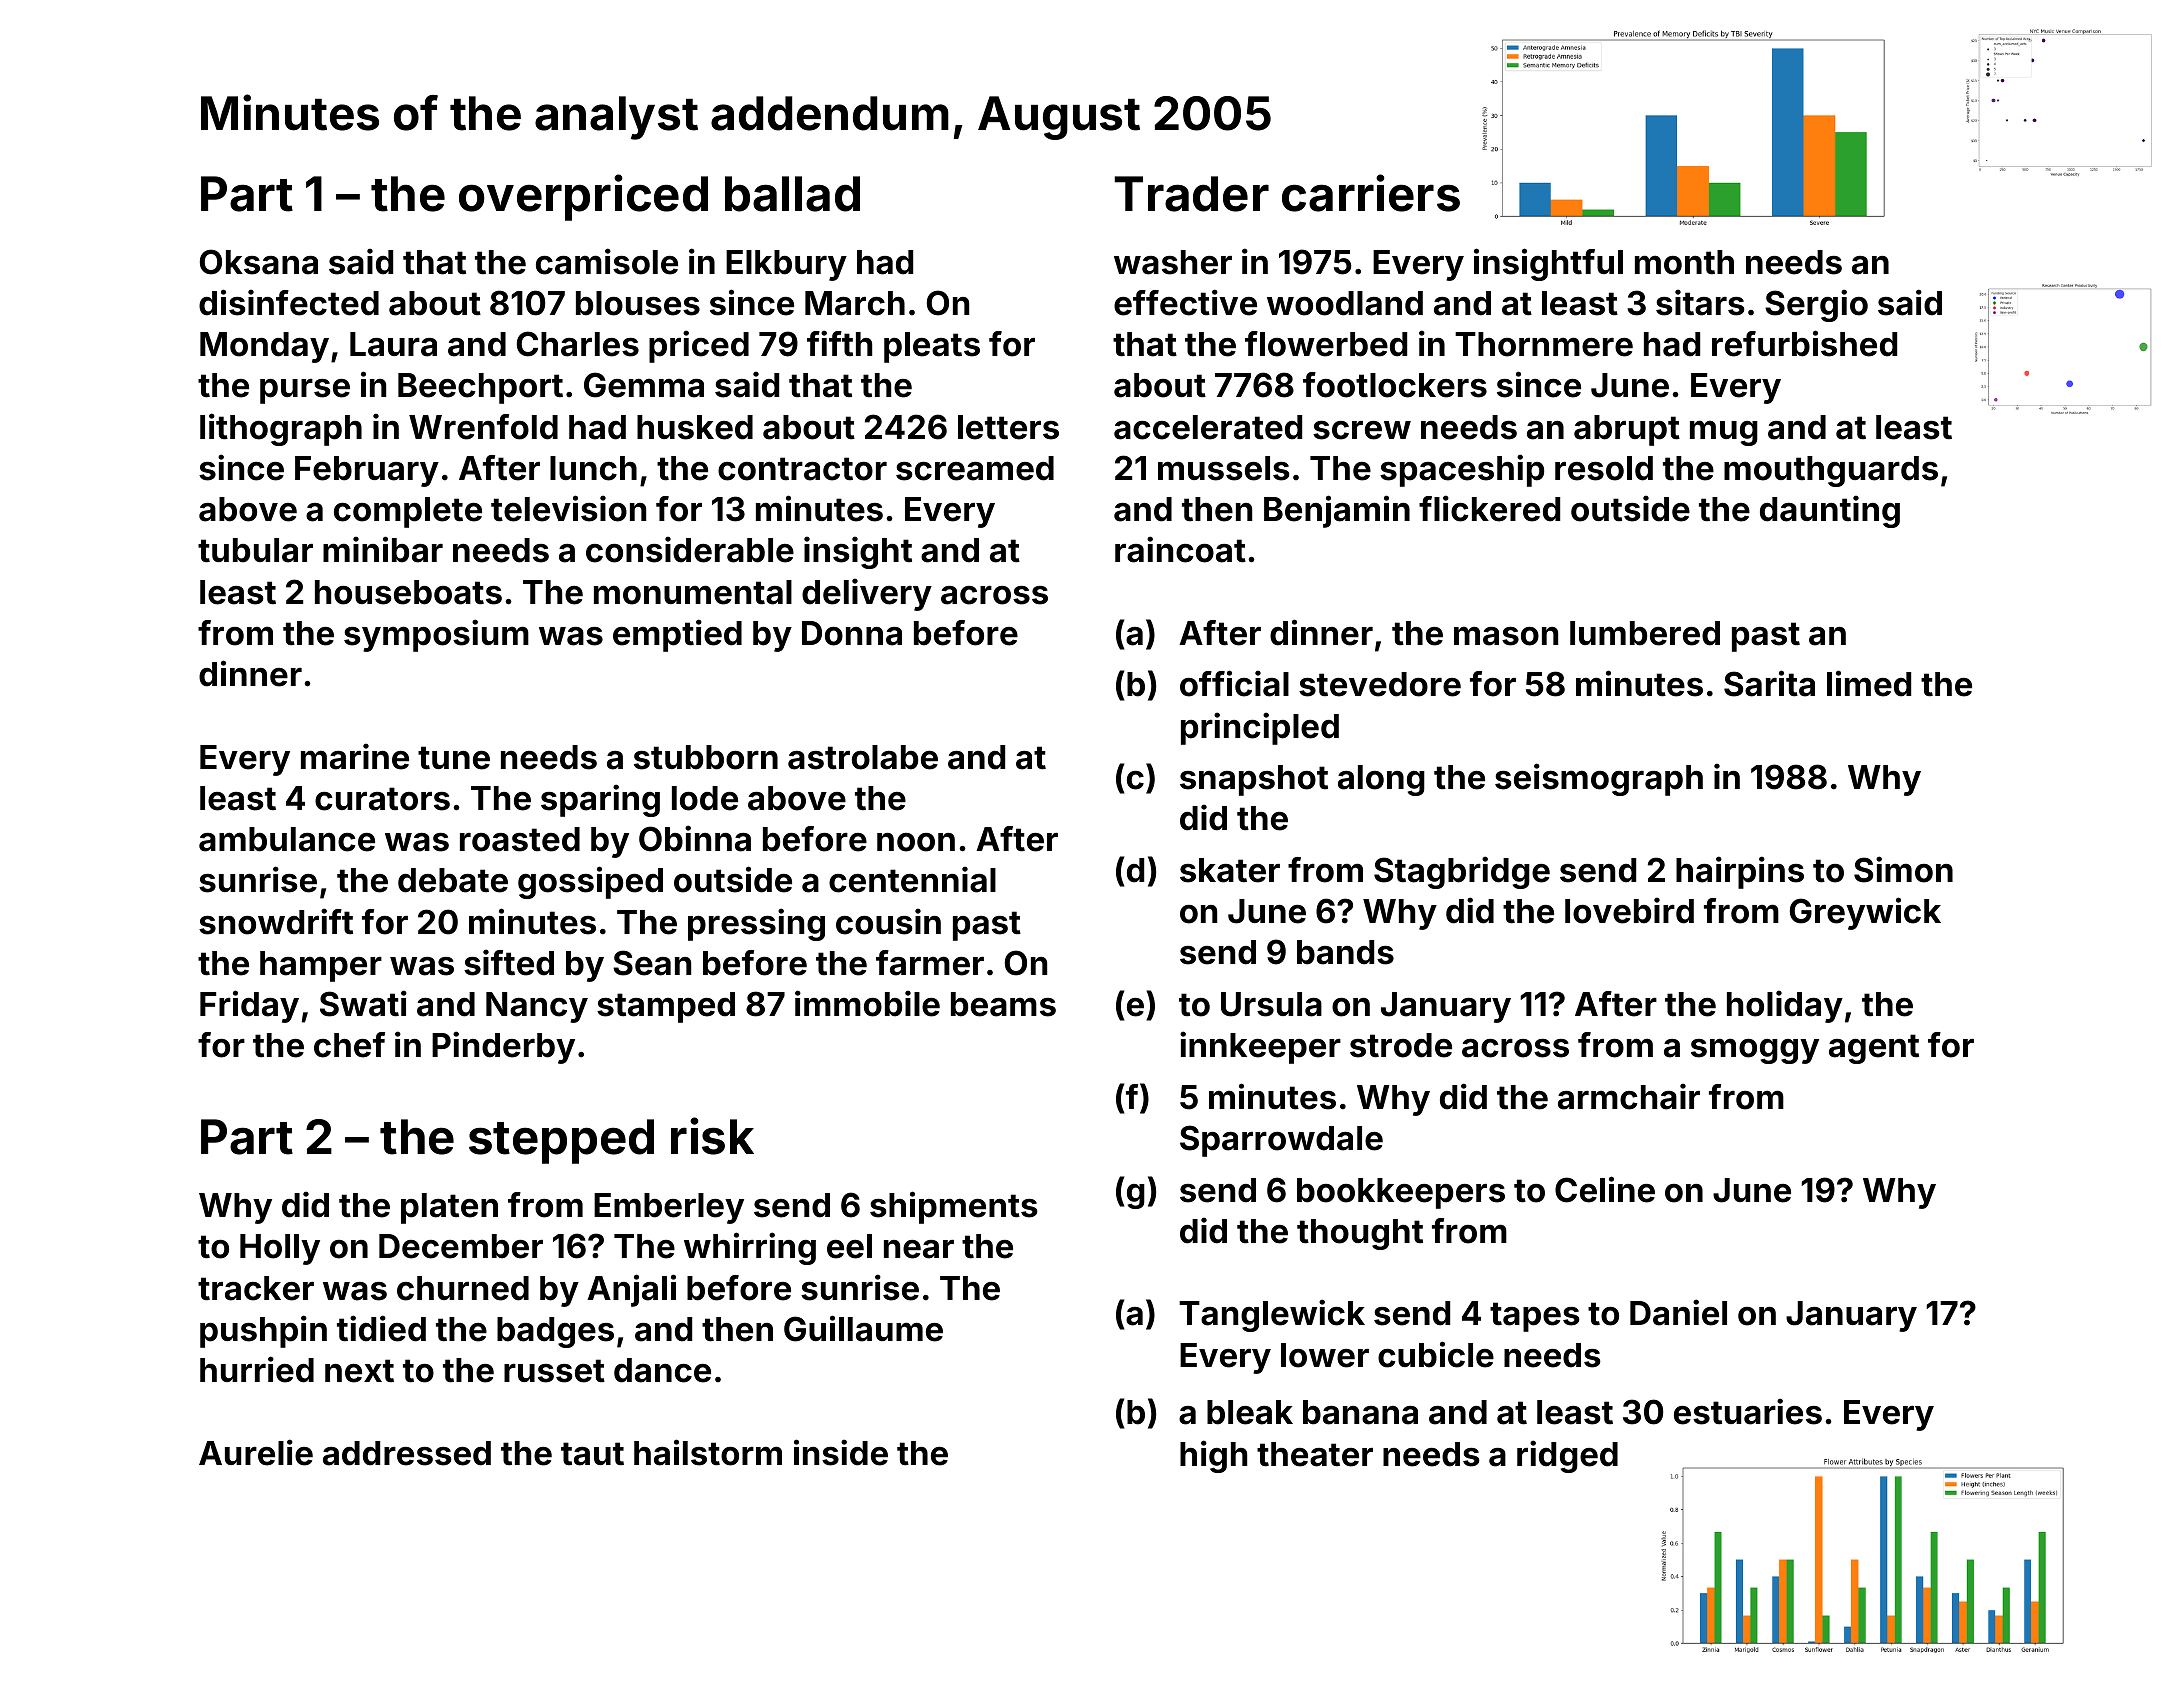 This screenshot has height=1683, width=2178. Describe the element at coordinates (359, 1371) in the screenshot. I see `next` at that location.
